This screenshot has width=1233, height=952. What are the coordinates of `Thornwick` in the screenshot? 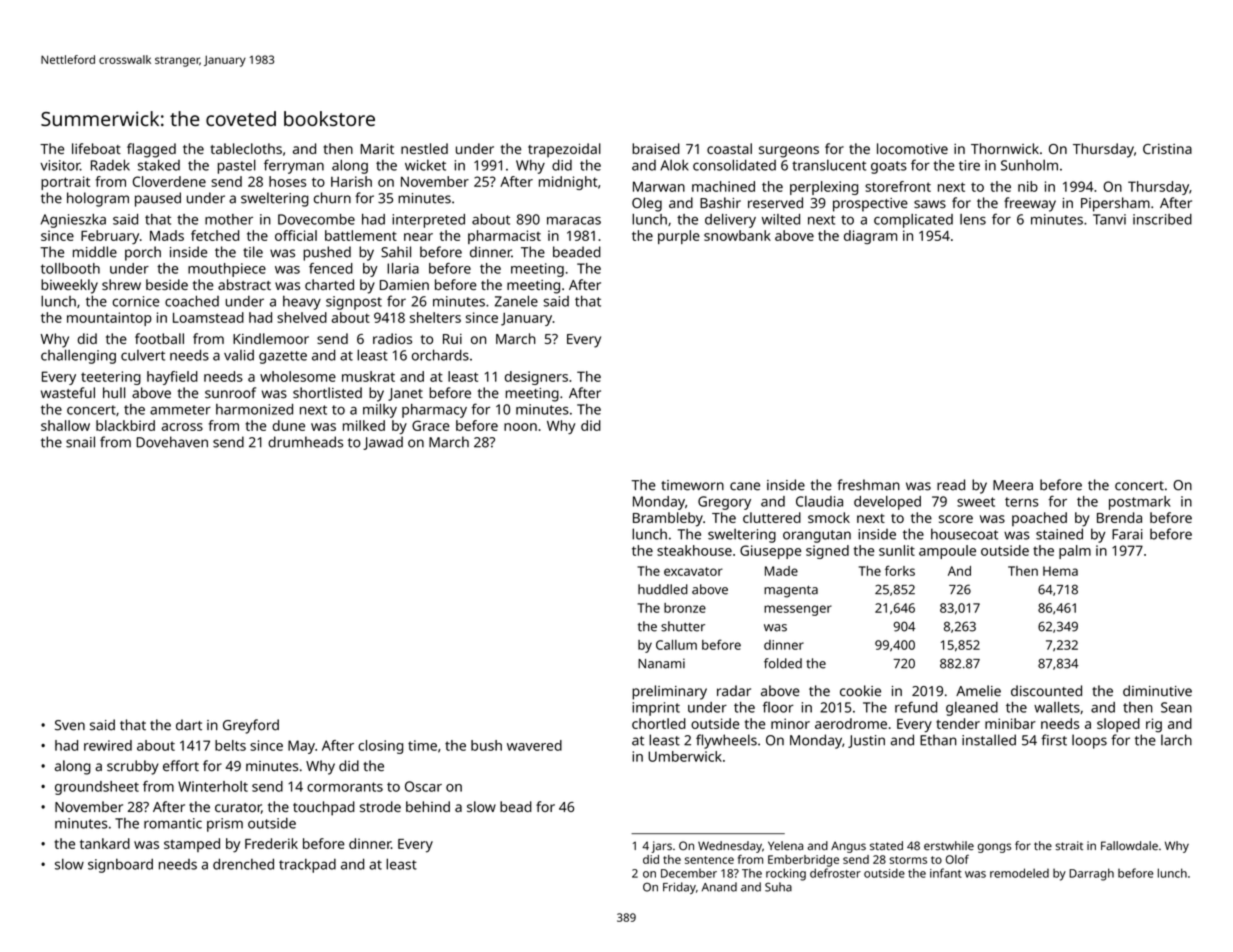 It's located at (1005, 148).
